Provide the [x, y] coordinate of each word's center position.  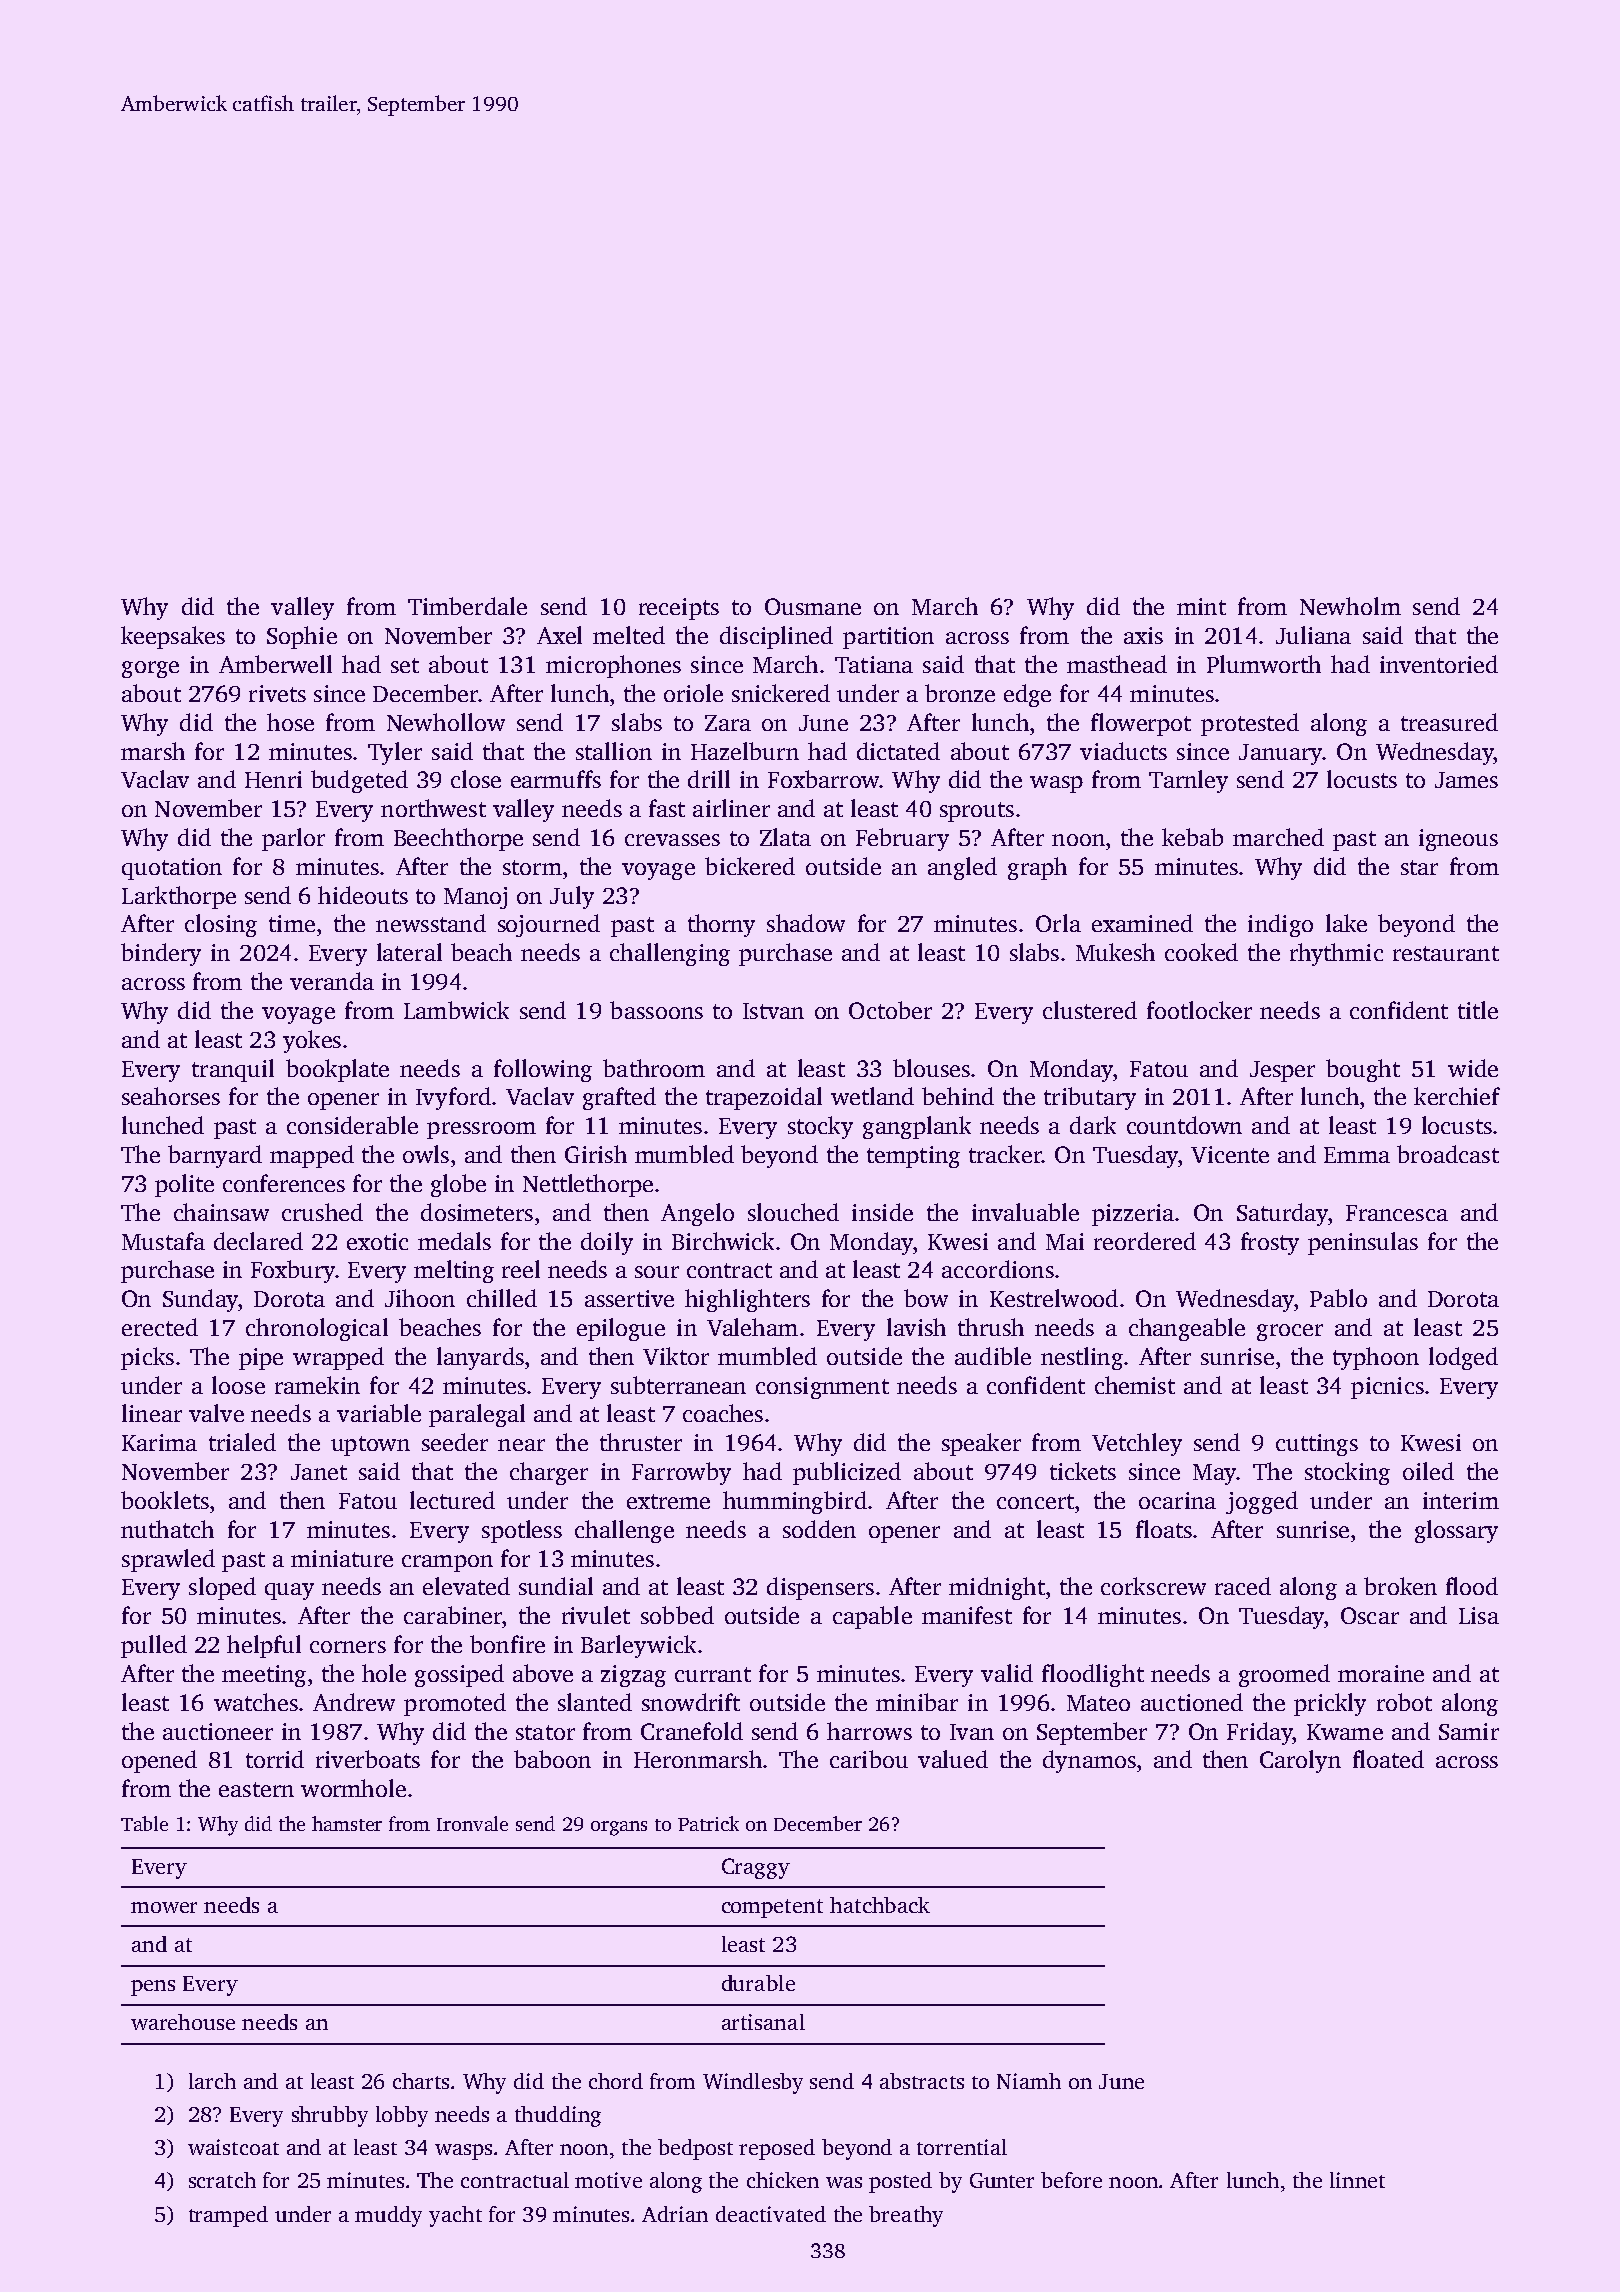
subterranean [678, 1385]
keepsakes [173, 637]
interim [1461, 1500]
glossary [1456, 1531]
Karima [159, 1442]
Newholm [1350, 606]
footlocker [1199, 1010]
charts [421, 2081]
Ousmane [813, 606]
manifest [967, 1615]
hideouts [363, 895]
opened [159, 1761]
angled [962, 868]
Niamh [1029, 2081]
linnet [1357, 2180]
